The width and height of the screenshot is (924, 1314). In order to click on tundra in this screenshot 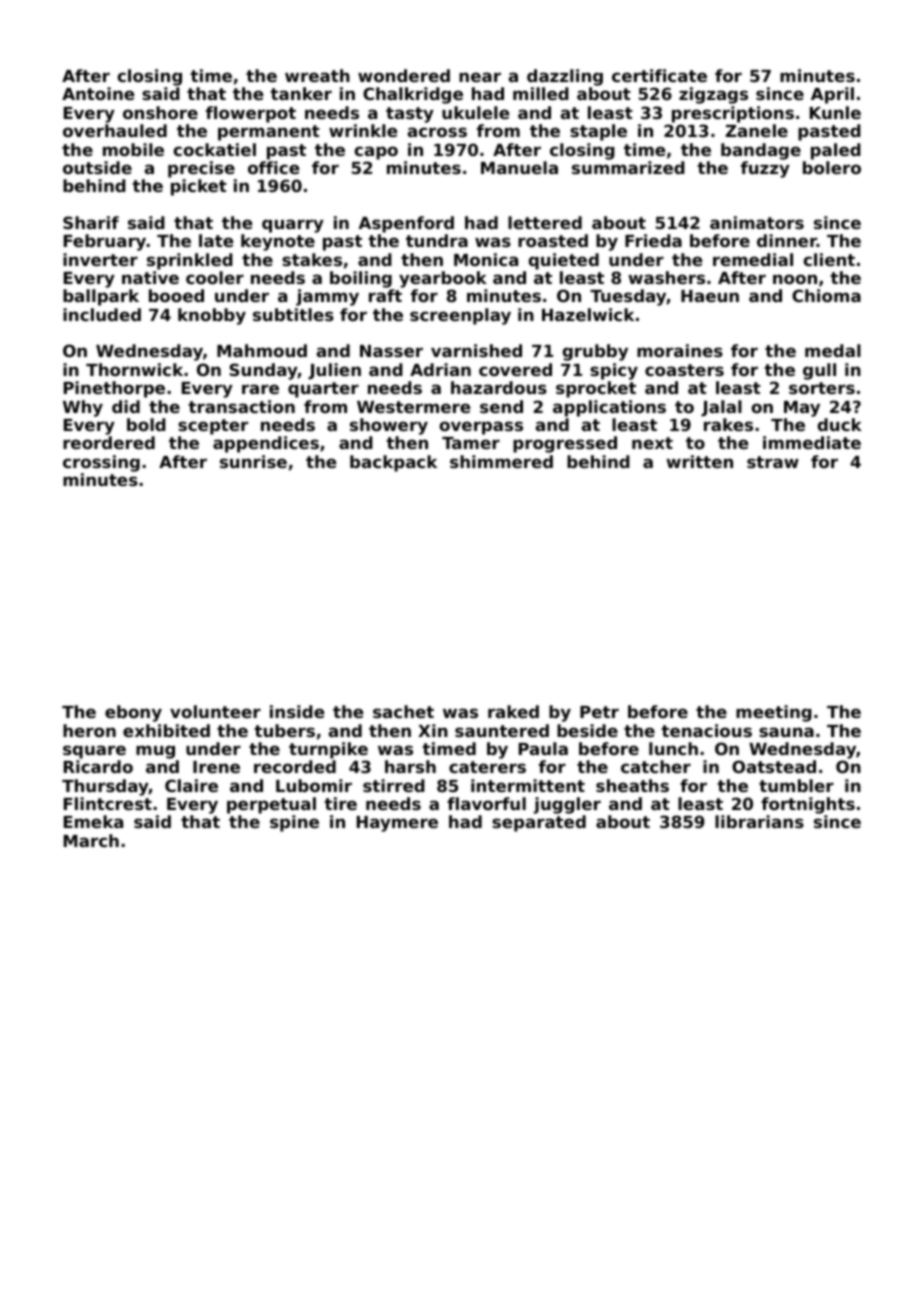, I will do `click(437, 240)`.
